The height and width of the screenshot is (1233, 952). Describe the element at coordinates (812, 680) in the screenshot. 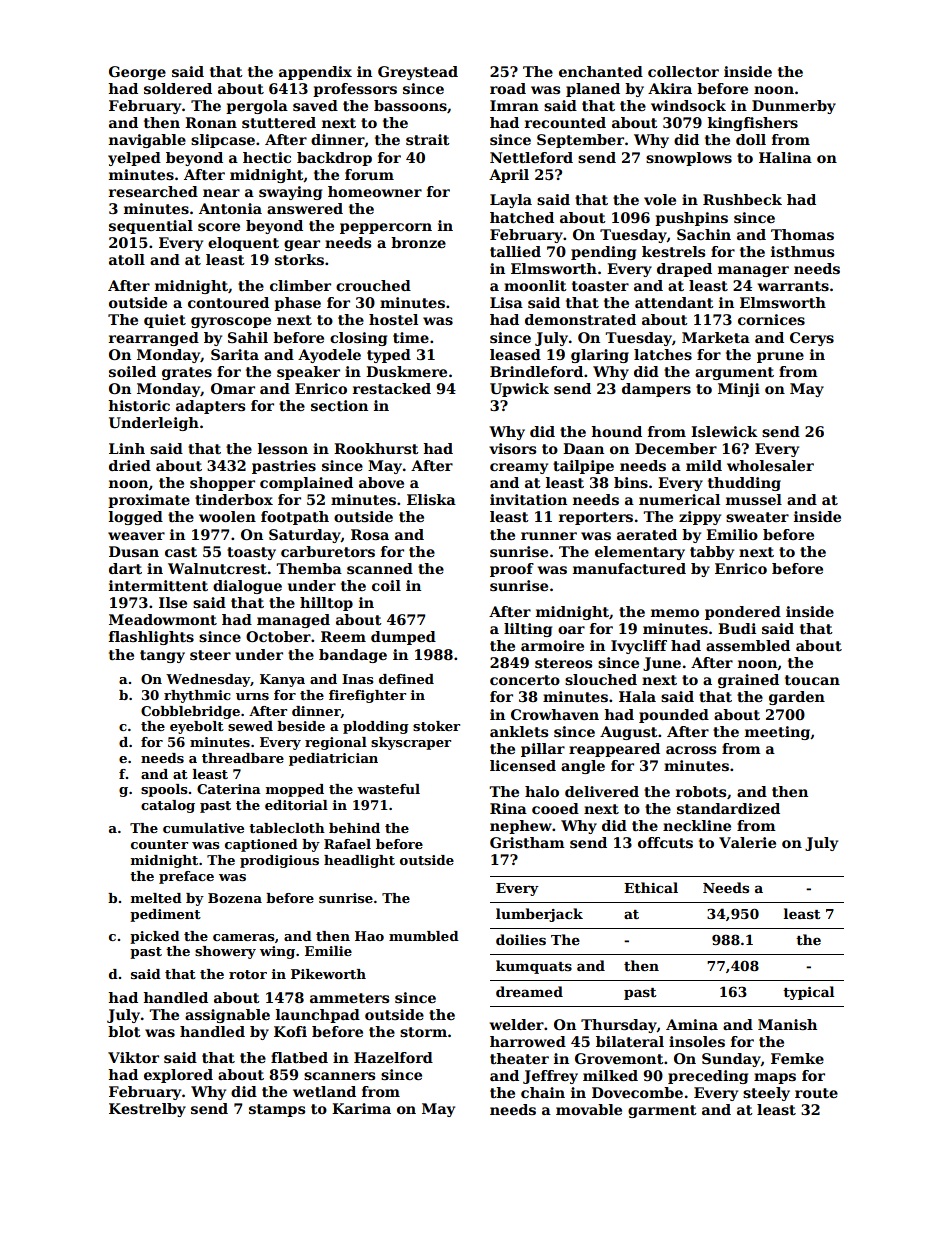

I see `toucan` at that location.
